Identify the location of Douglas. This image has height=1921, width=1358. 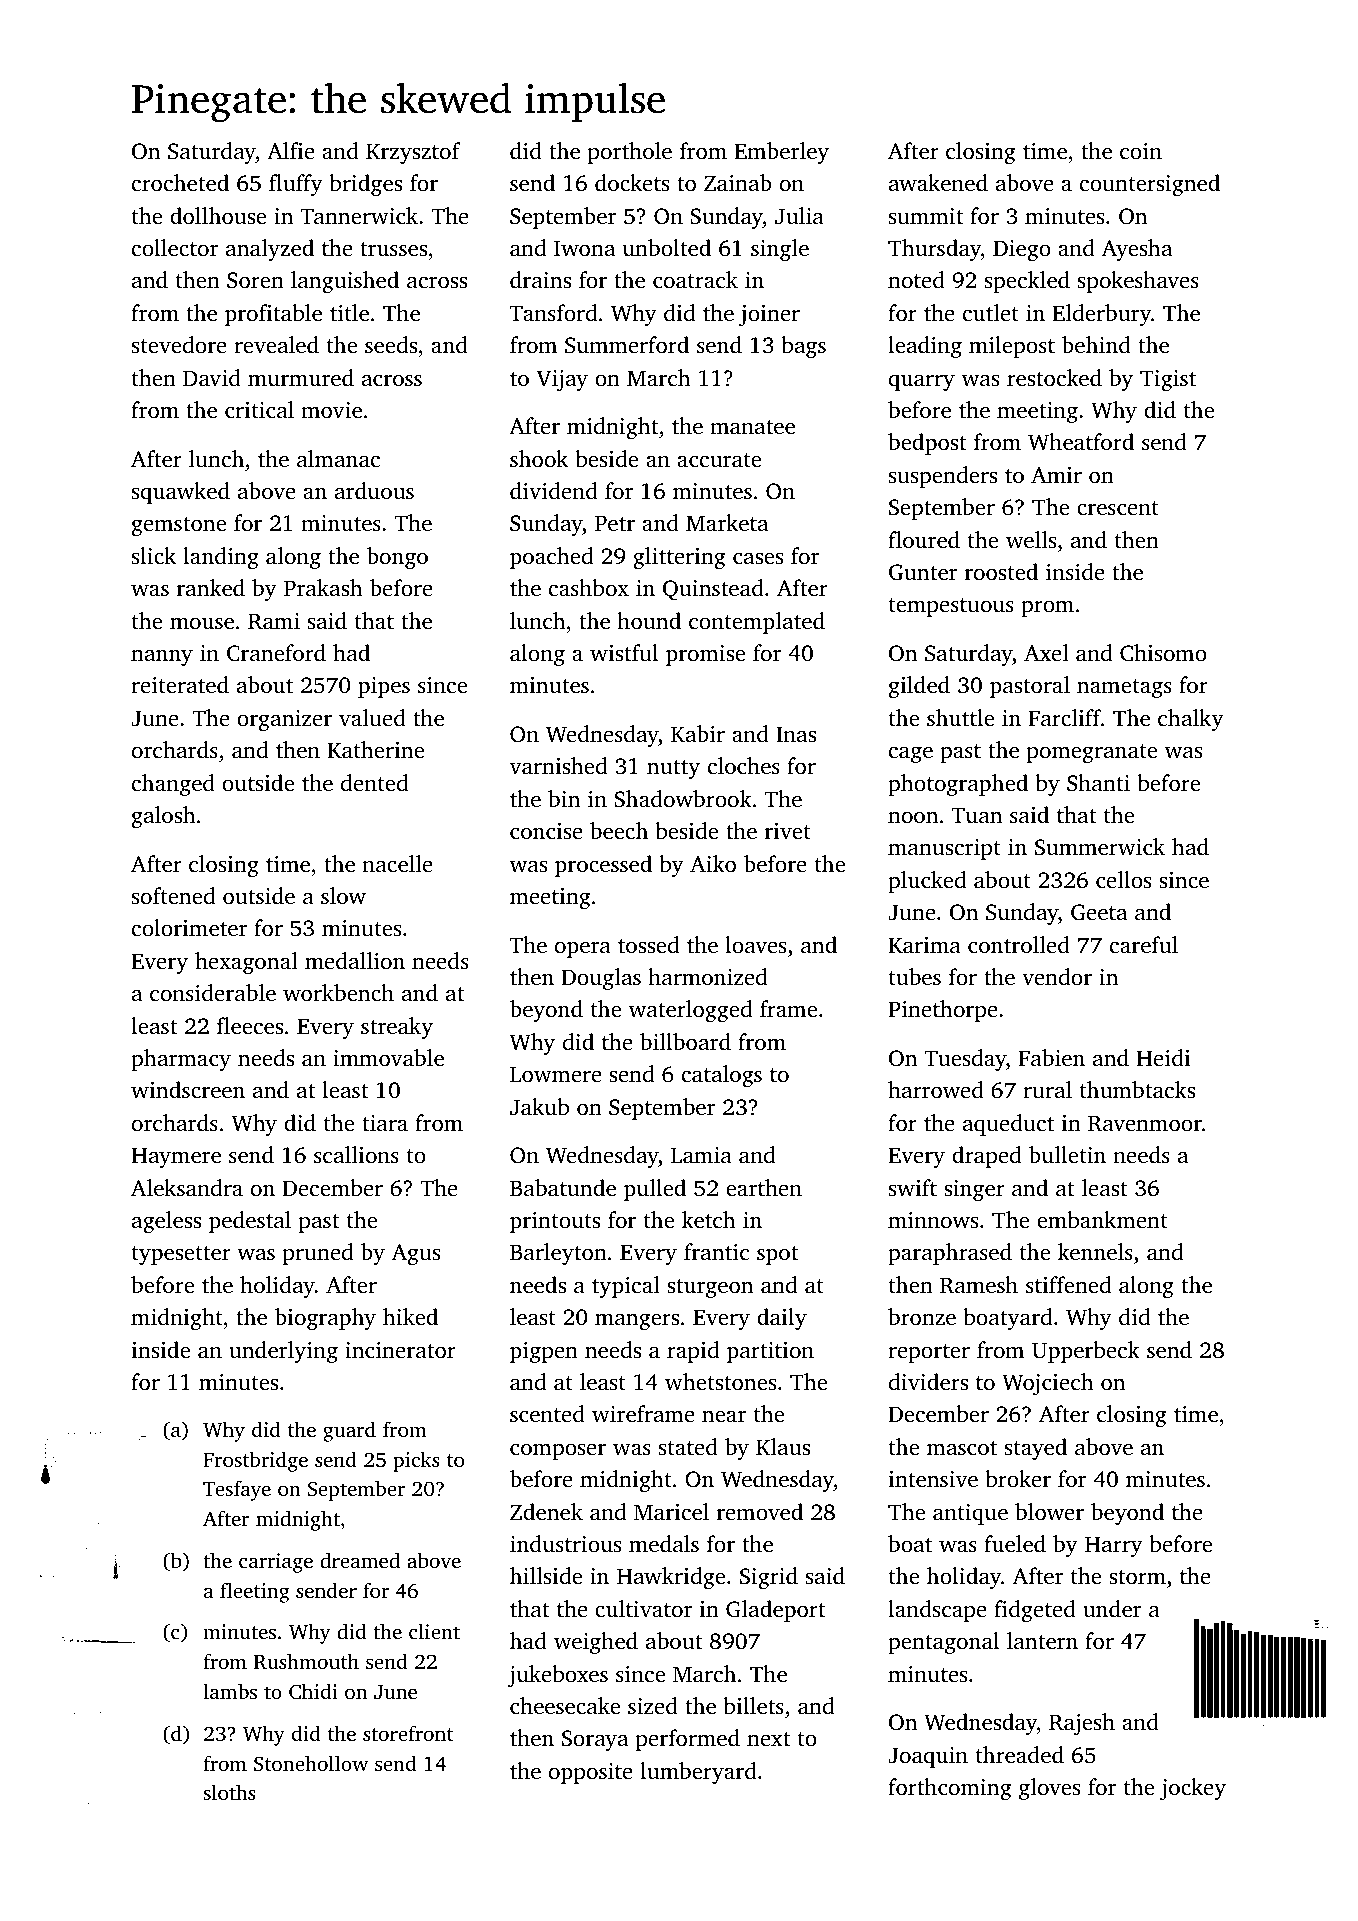
(601, 979).
